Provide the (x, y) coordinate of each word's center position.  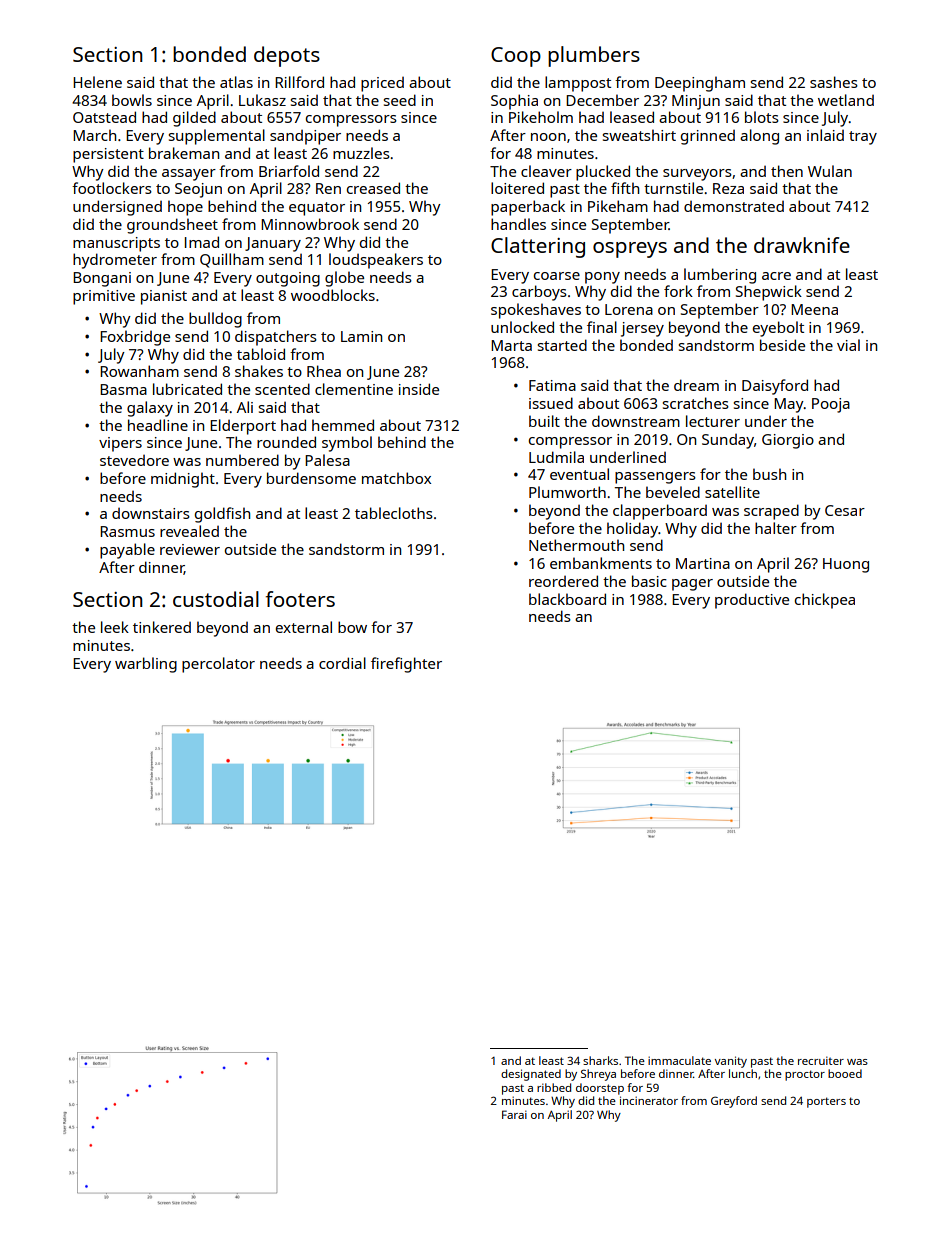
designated (531, 1075)
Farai (514, 1114)
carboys (539, 293)
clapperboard (660, 512)
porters (826, 1102)
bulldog (215, 320)
